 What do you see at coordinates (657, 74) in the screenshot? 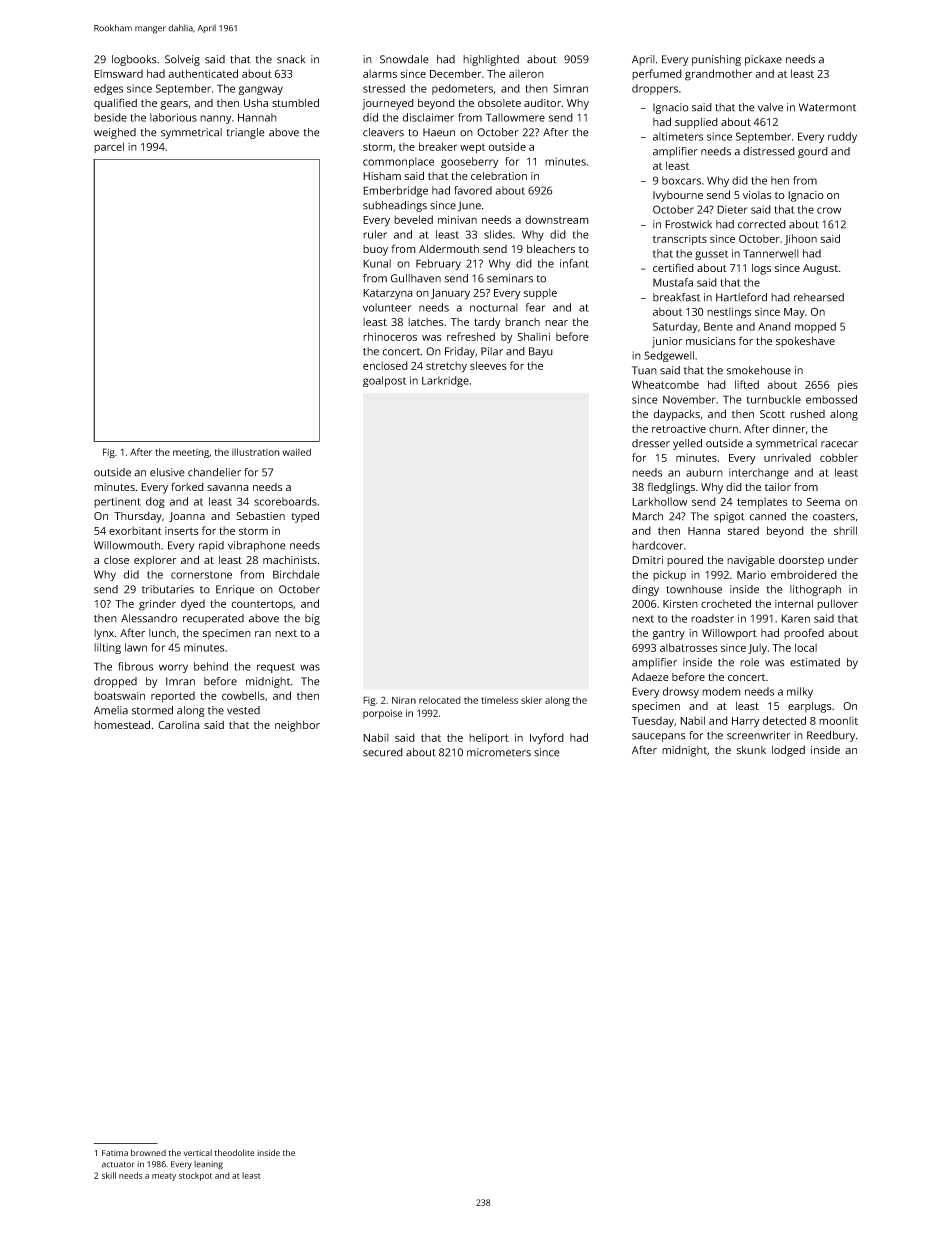
I see `perfumed` at bounding box center [657, 74].
